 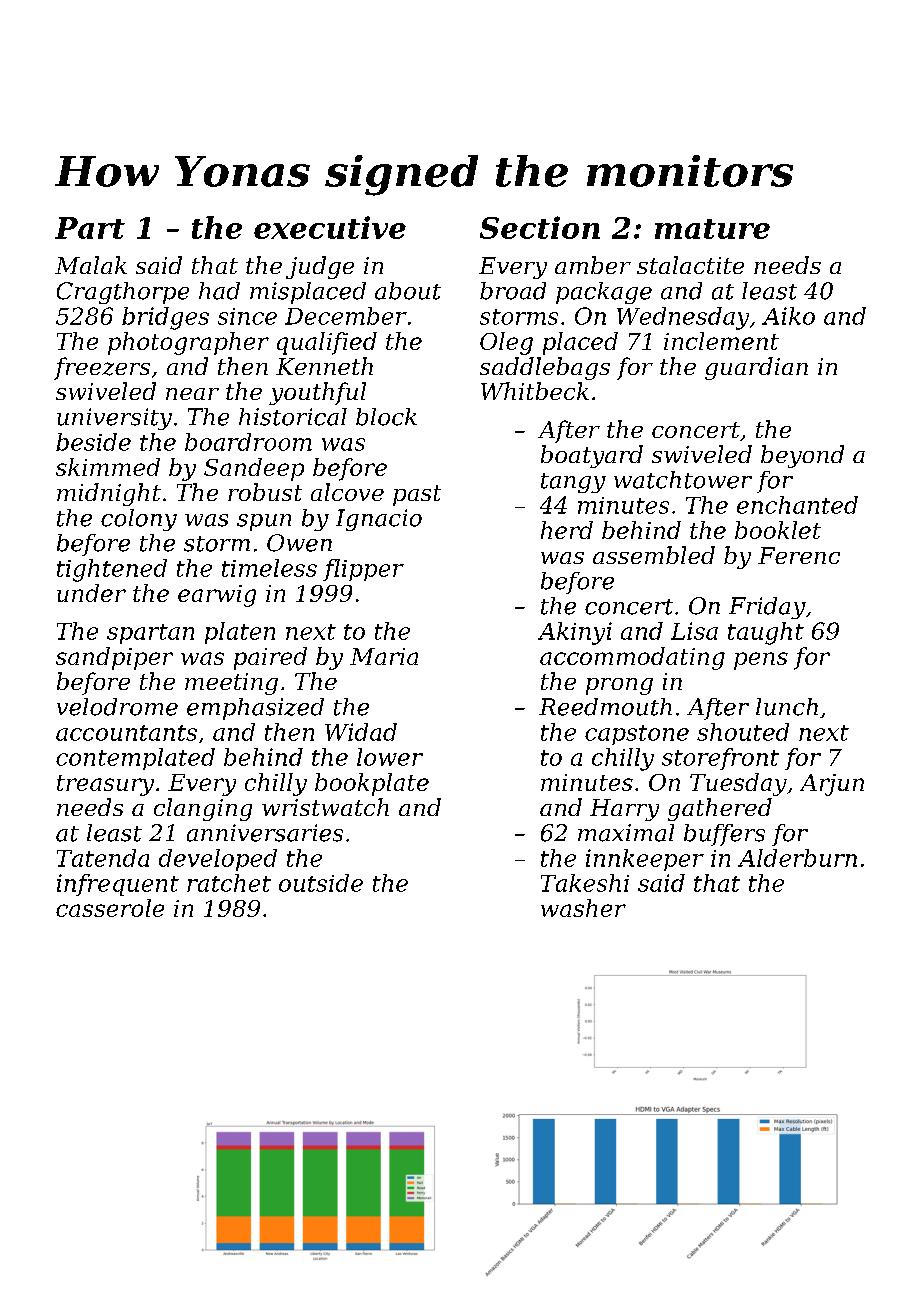 What do you see at coordinates (330, 227) in the screenshot?
I see `executive` at bounding box center [330, 227].
